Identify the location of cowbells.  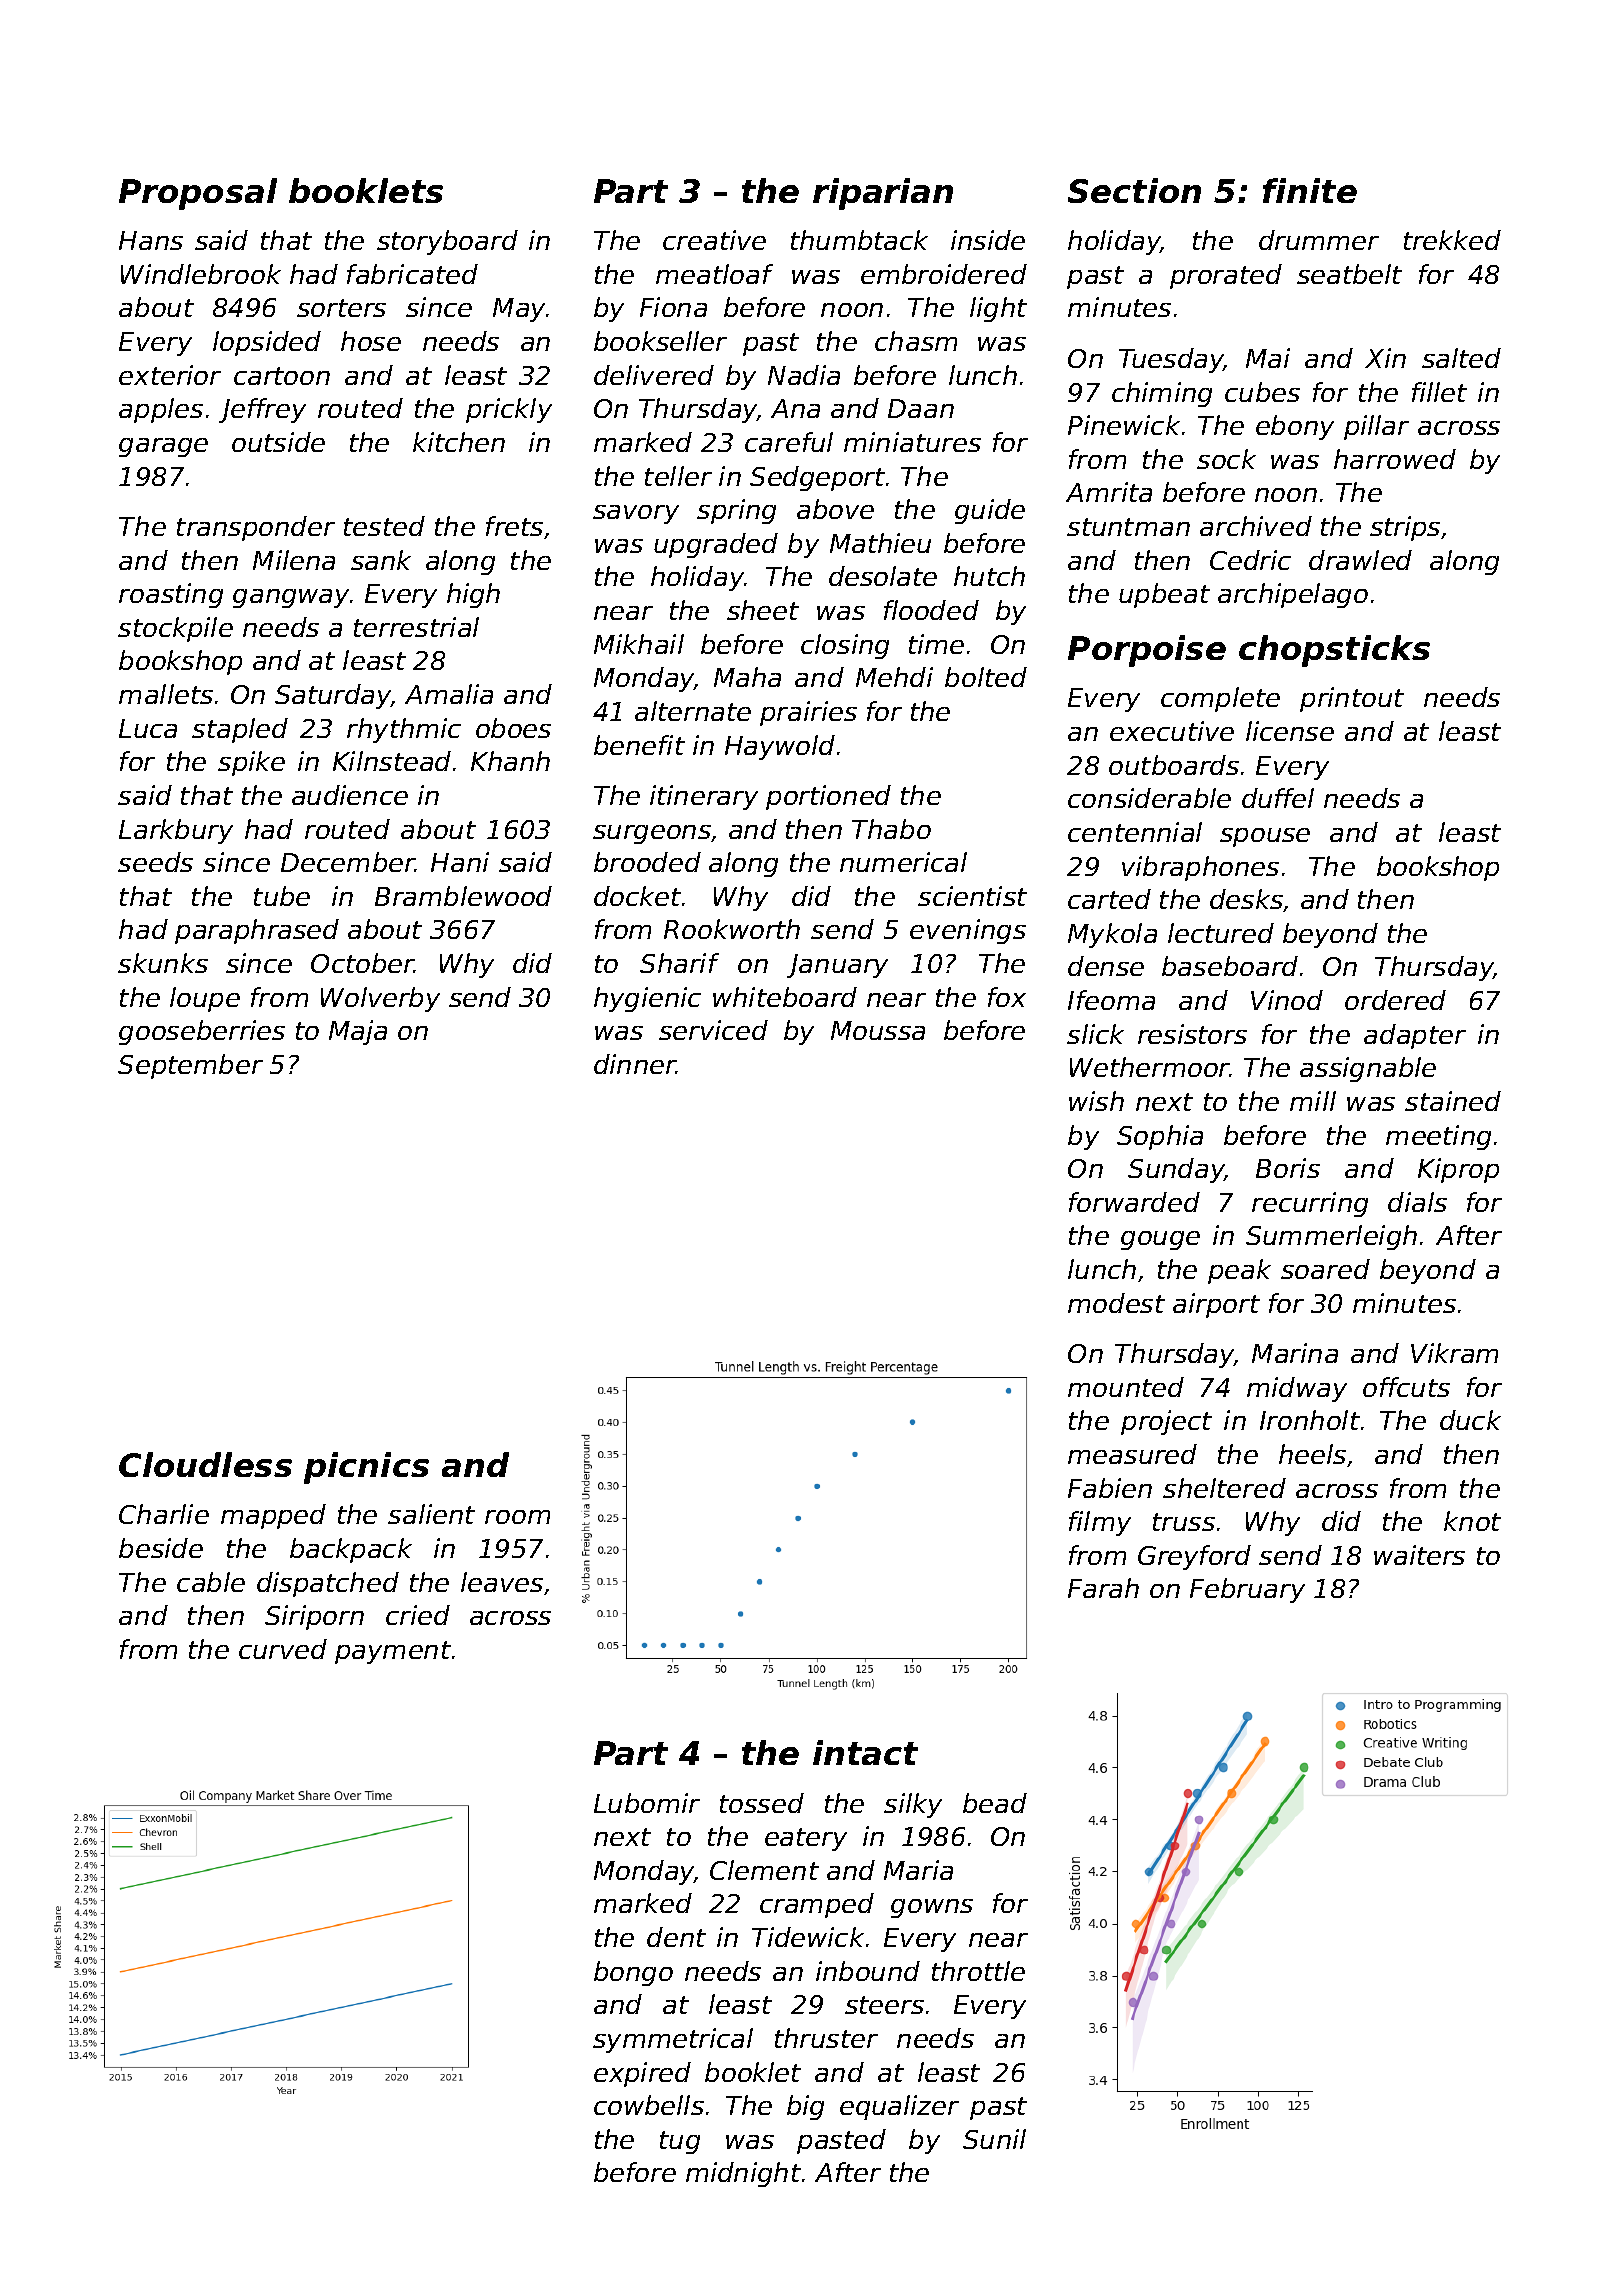
(649, 2105).
